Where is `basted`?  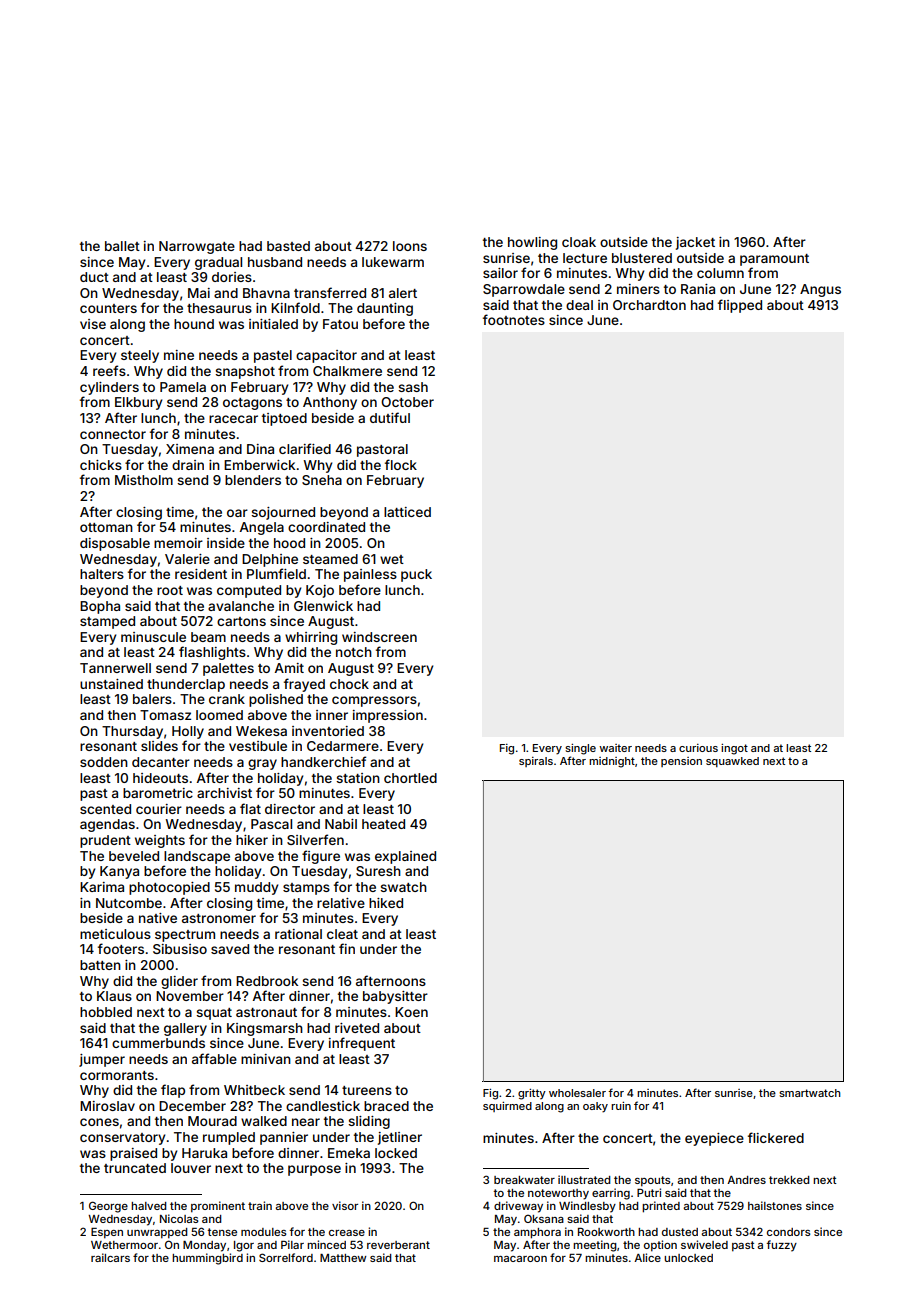 basted is located at coordinates (288, 246).
